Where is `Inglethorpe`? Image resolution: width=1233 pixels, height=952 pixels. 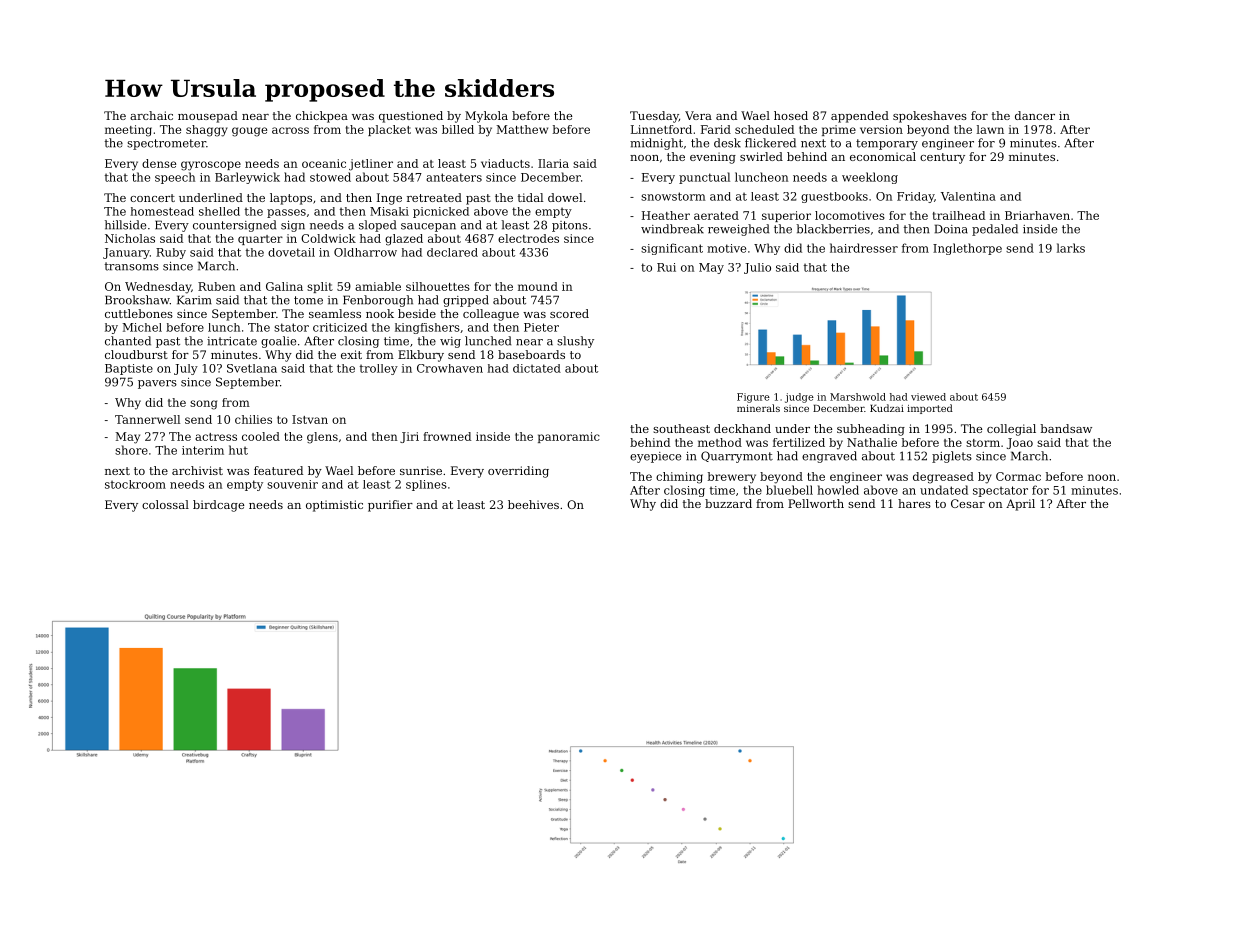
Inglethorpe is located at coordinates (967, 249).
